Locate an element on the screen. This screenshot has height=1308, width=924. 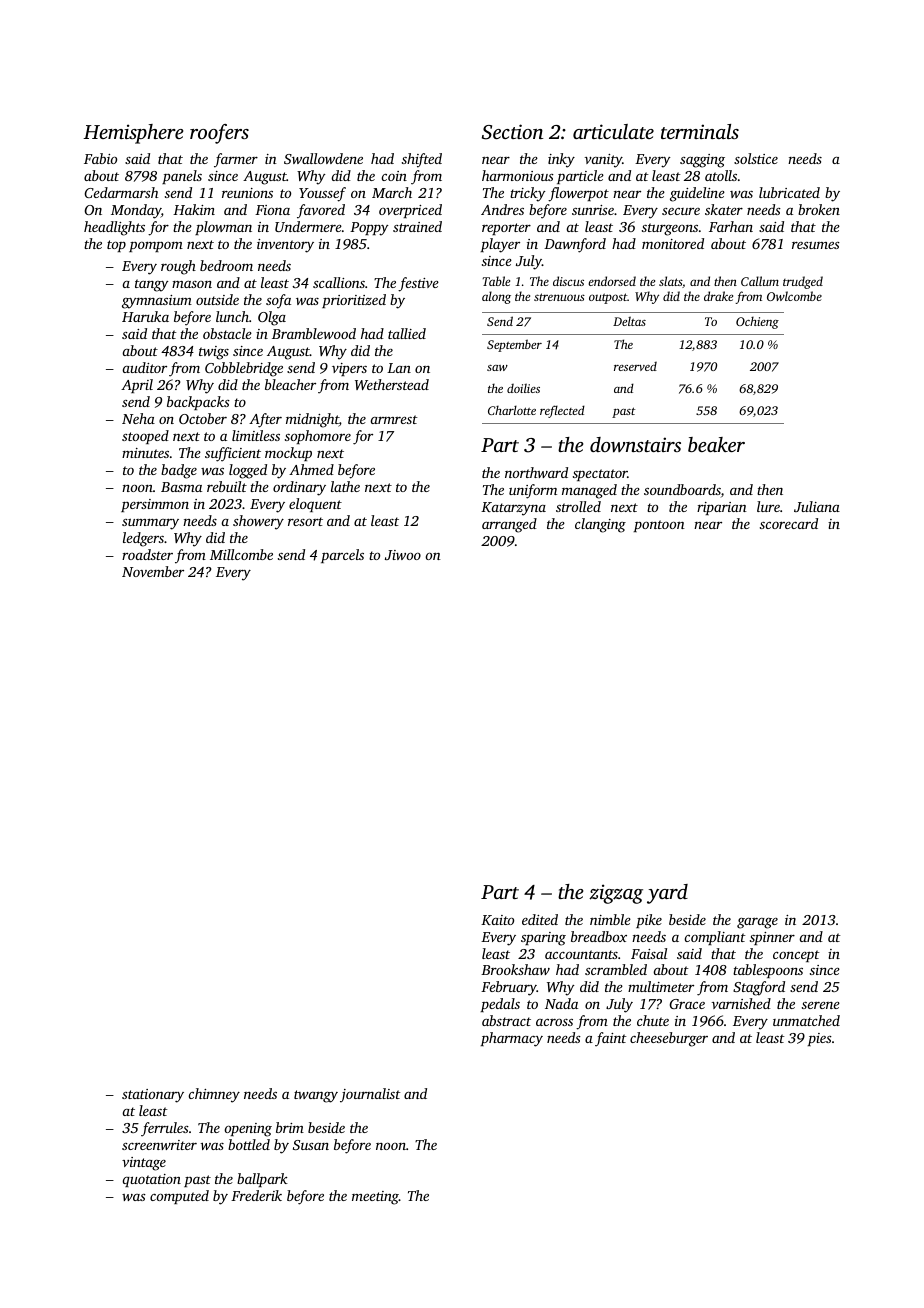
lure is located at coordinates (768, 506).
